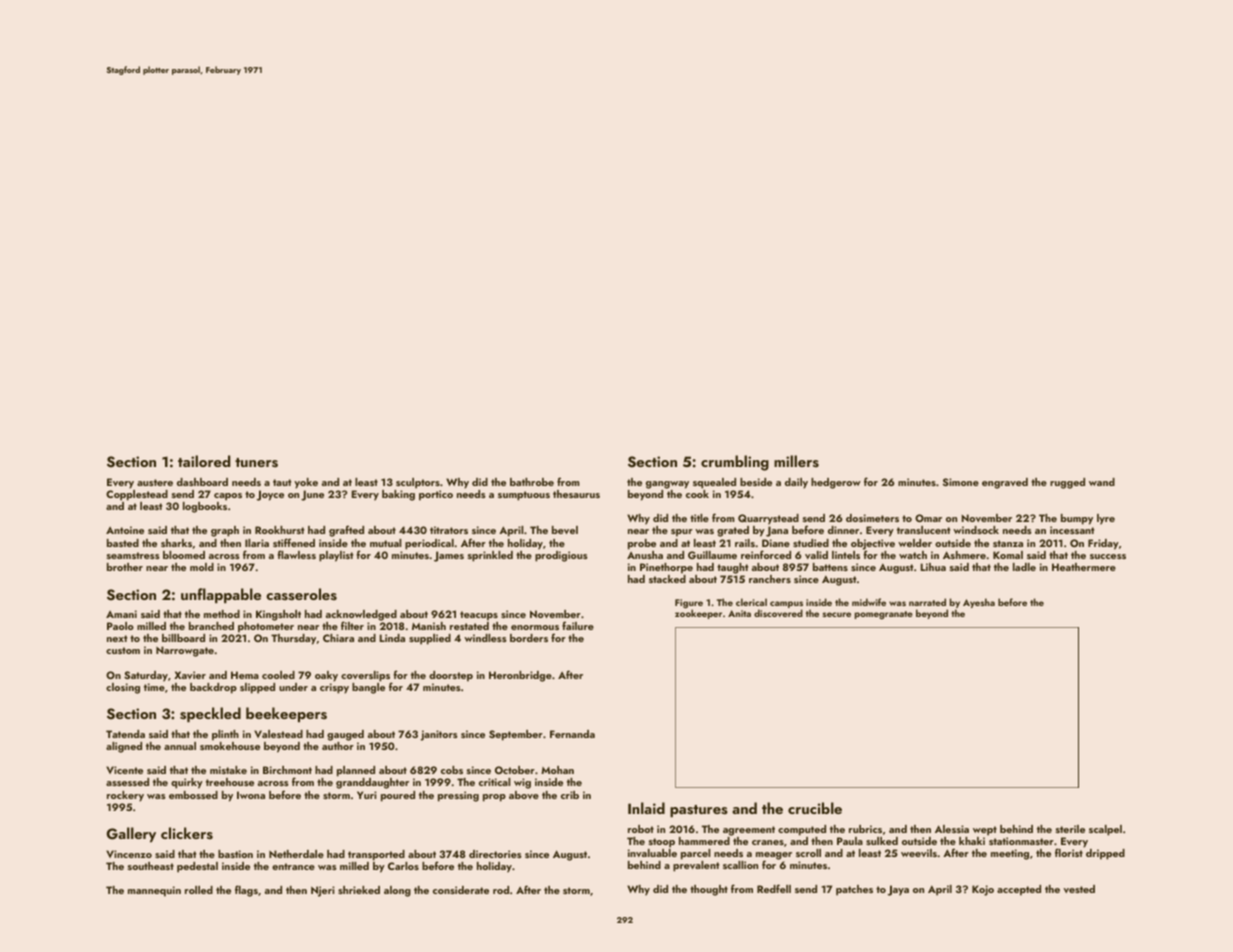 This screenshot has height=952, width=1233. What do you see at coordinates (979, 603) in the screenshot?
I see `Ayesha` at bounding box center [979, 603].
